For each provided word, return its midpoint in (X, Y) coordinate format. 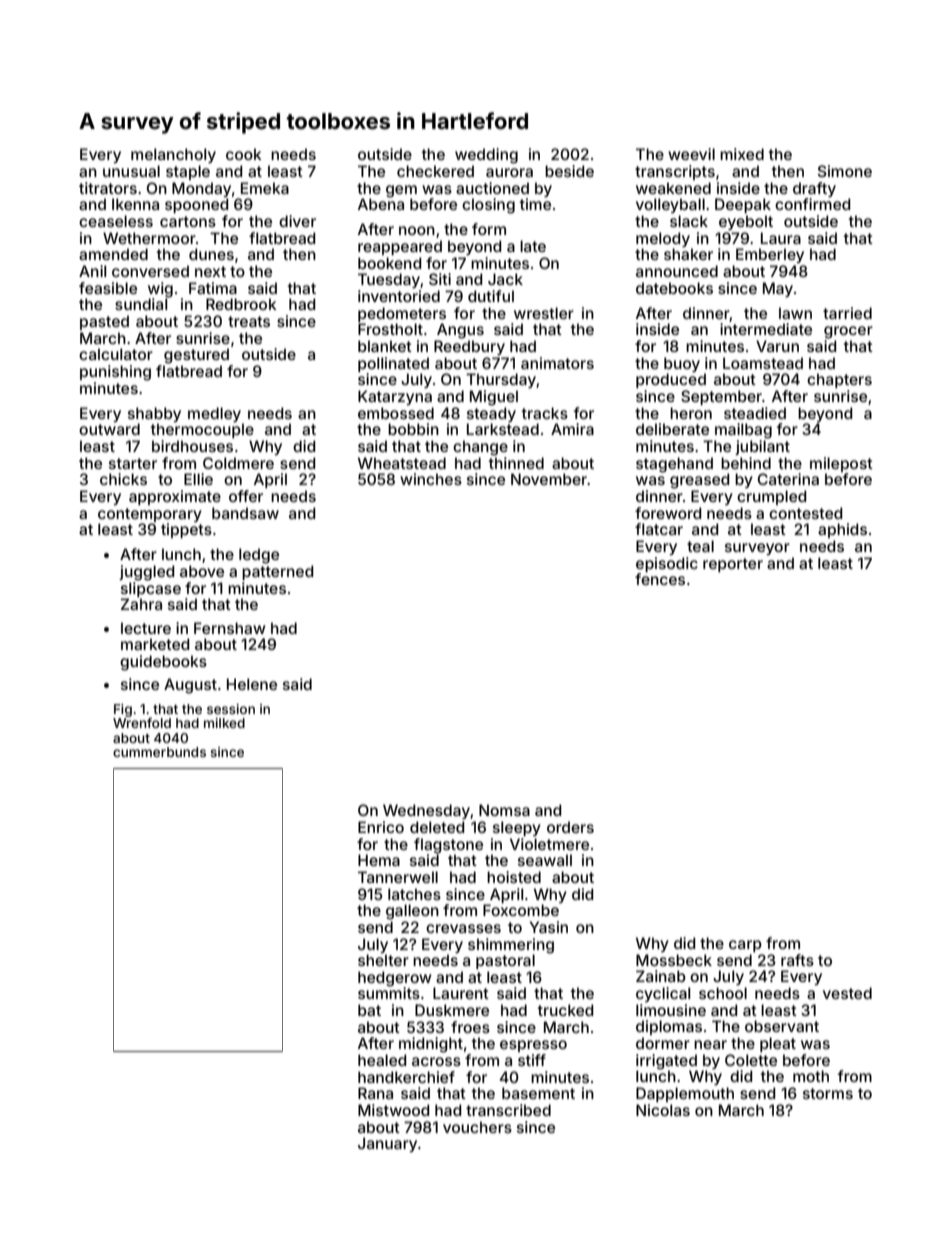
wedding (486, 156)
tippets (186, 530)
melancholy (173, 155)
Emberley (770, 255)
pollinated (393, 364)
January (387, 1144)
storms (828, 1093)
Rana (375, 1093)
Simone (845, 171)
